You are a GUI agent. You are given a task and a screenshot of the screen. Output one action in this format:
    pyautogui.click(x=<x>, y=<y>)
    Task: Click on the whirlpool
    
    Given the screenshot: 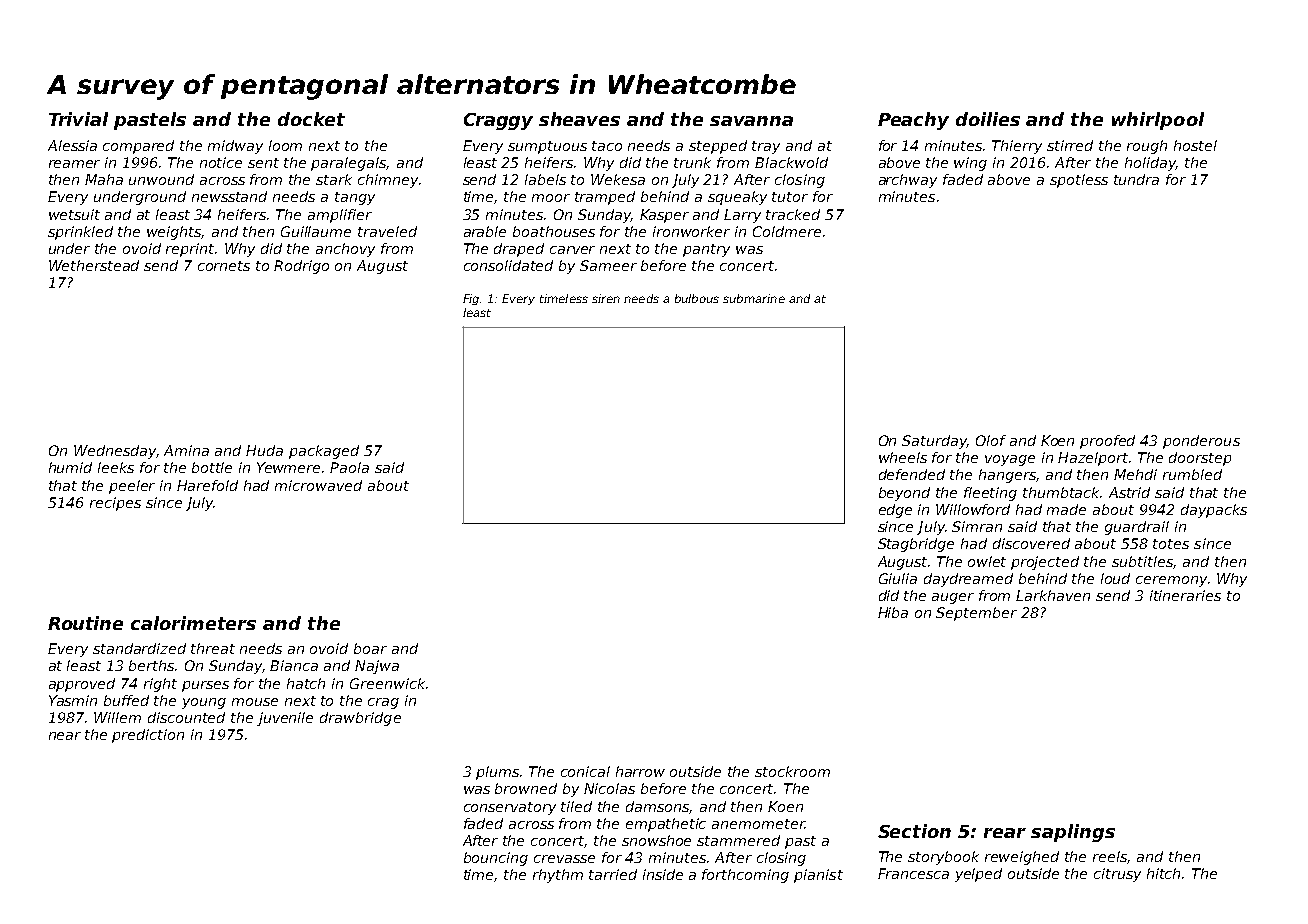 What is the action you would take?
    pyautogui.click(x=1158, y=121)
